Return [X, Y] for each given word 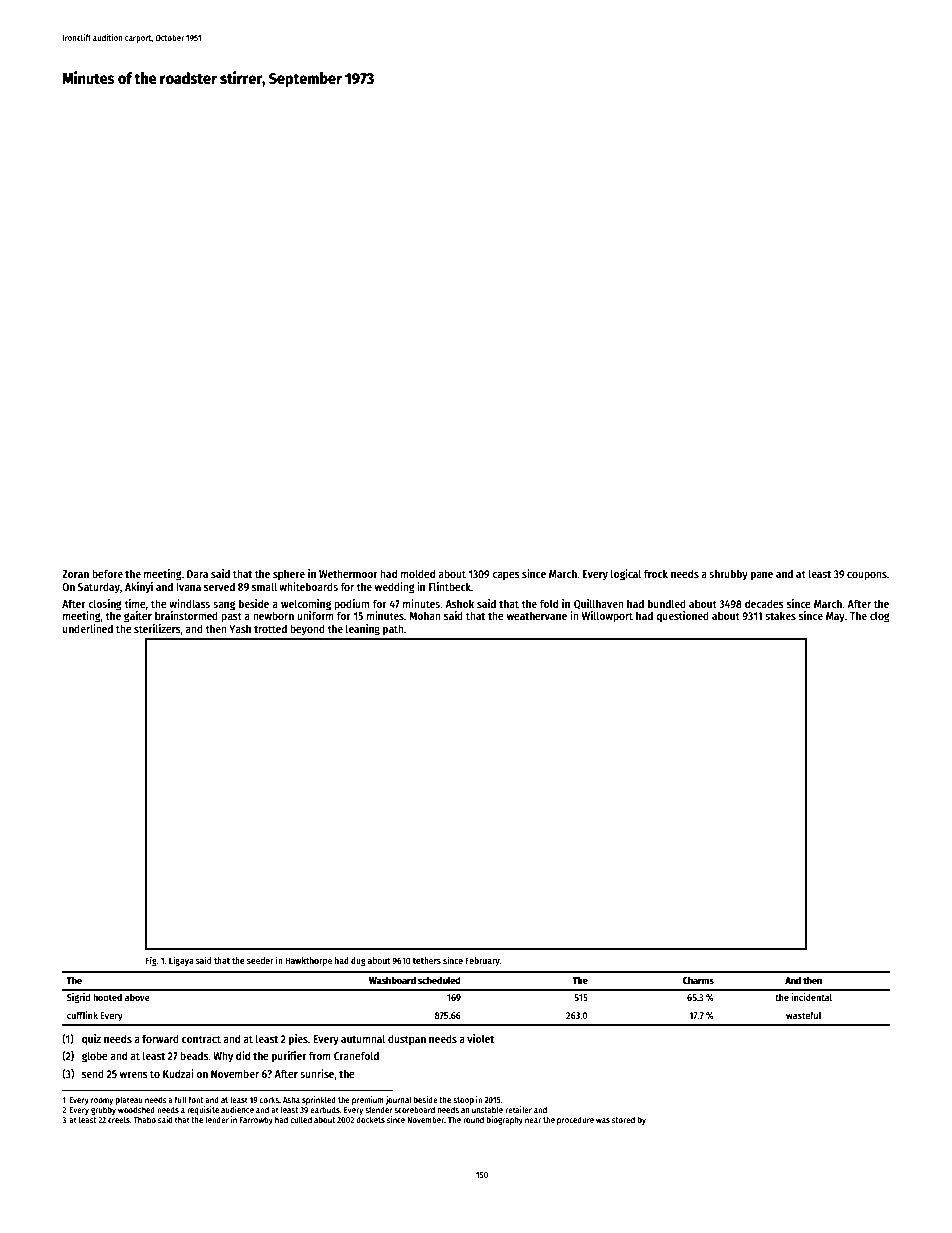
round [473, 1119]
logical [626, 575]
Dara [197, 574]
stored [623, 1119]
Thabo [144, 1119]
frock [656, 573]
